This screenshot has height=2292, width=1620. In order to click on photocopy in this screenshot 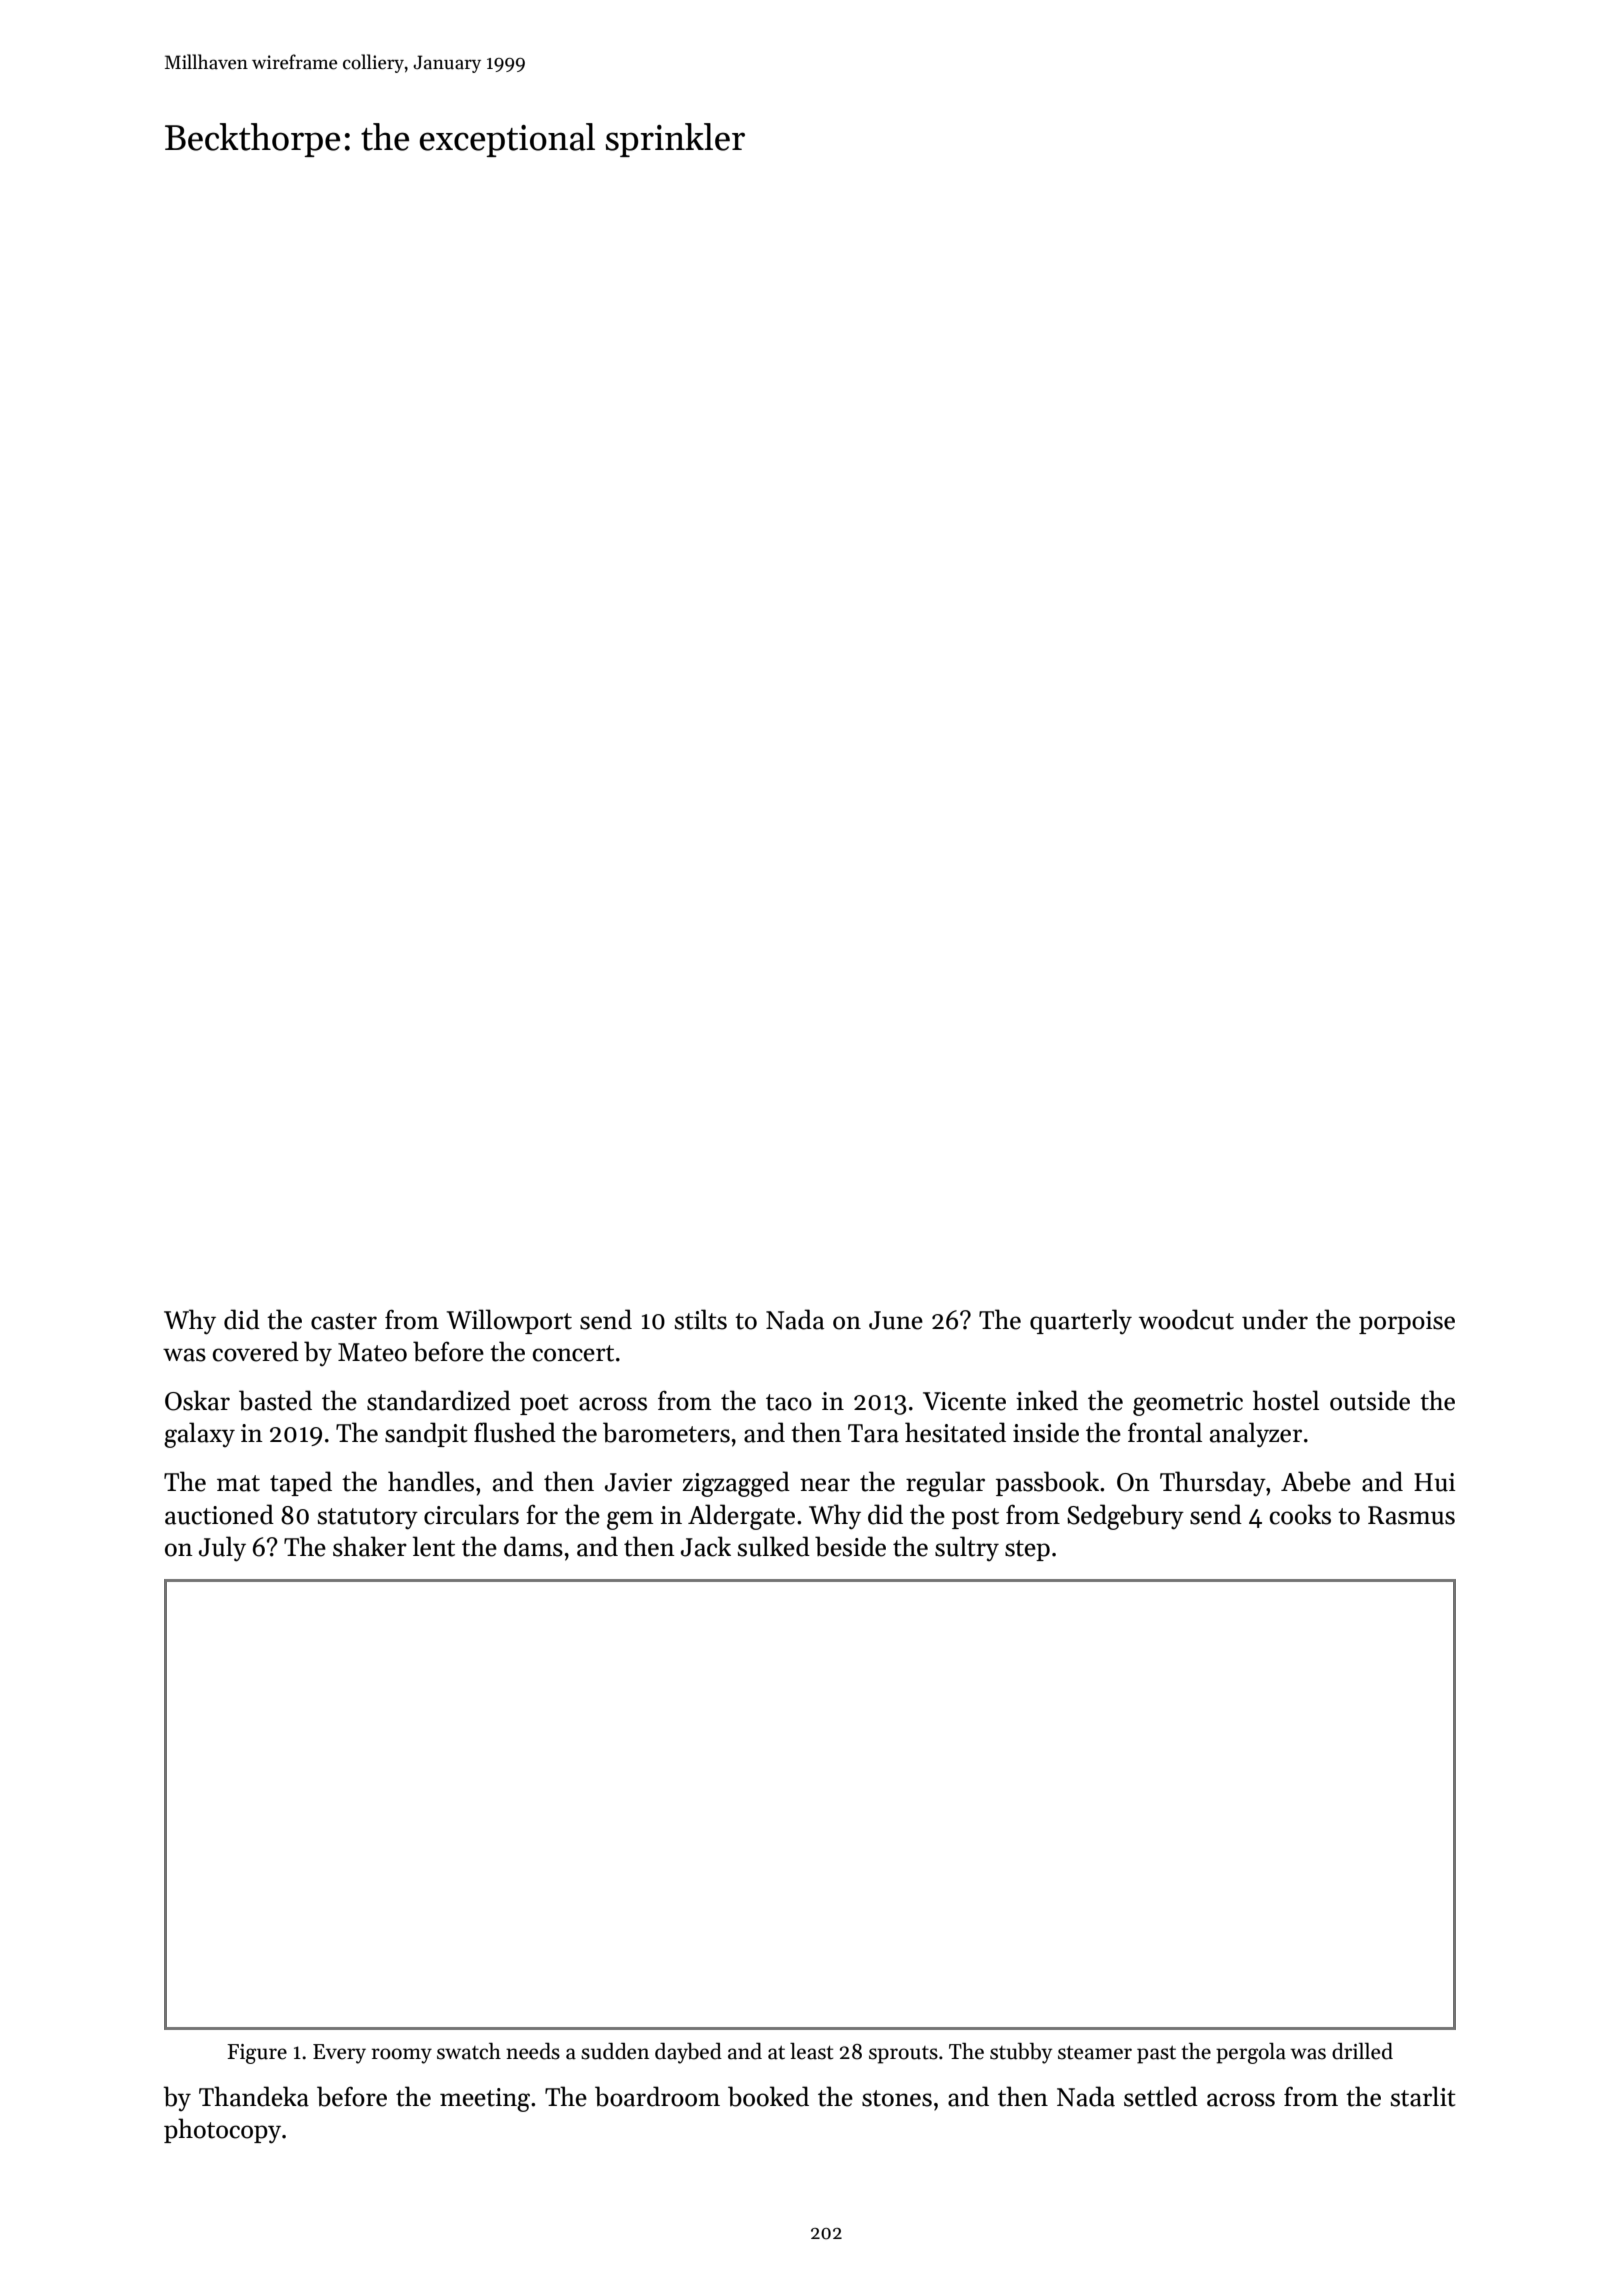, I will do `click(222, 2131)`.
